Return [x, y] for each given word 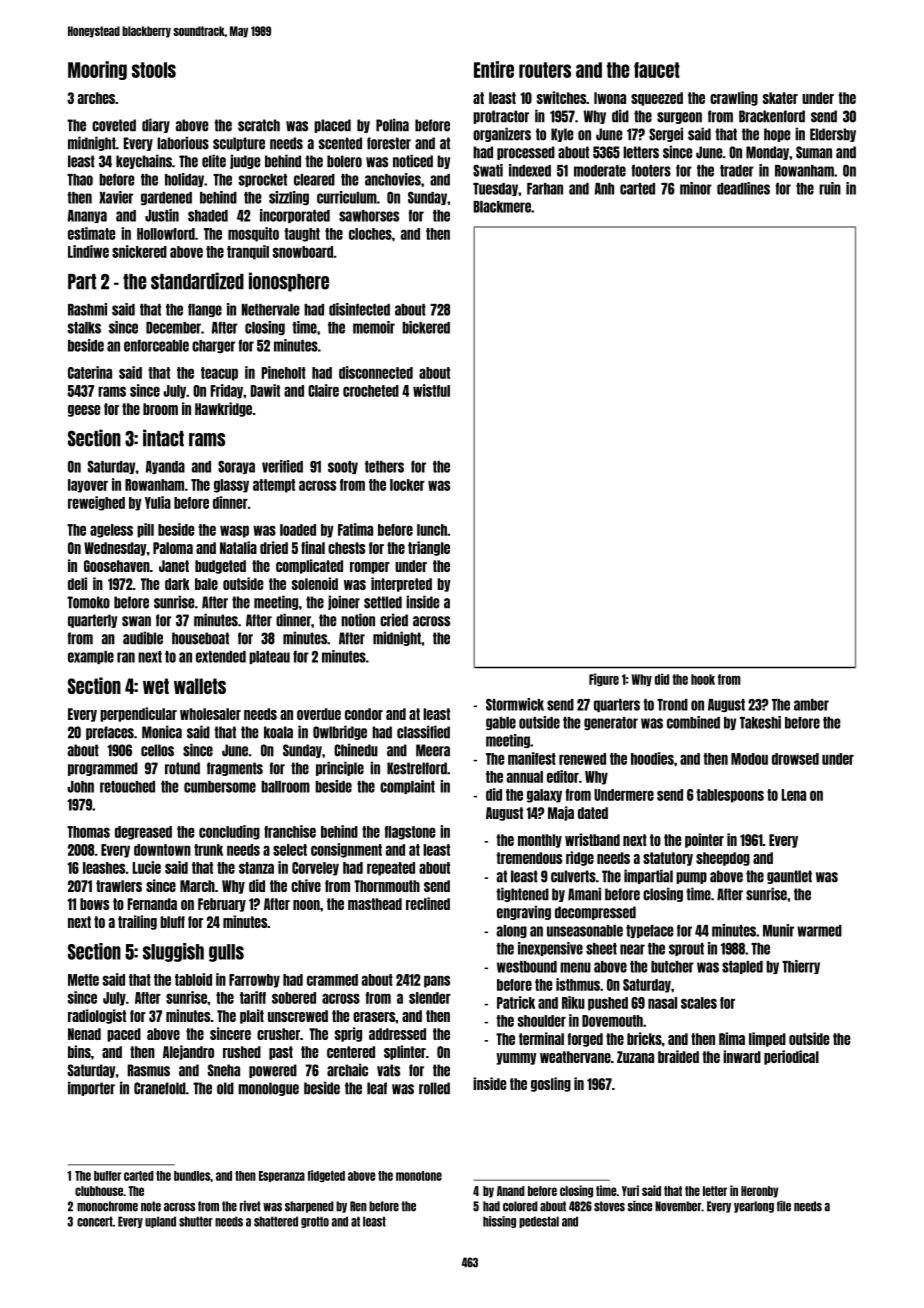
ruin [830, 188]
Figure [604, 680]
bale [206, 584]
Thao [80, 180]
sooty [343, 467]
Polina [392, 125]
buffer [107, 1176]
